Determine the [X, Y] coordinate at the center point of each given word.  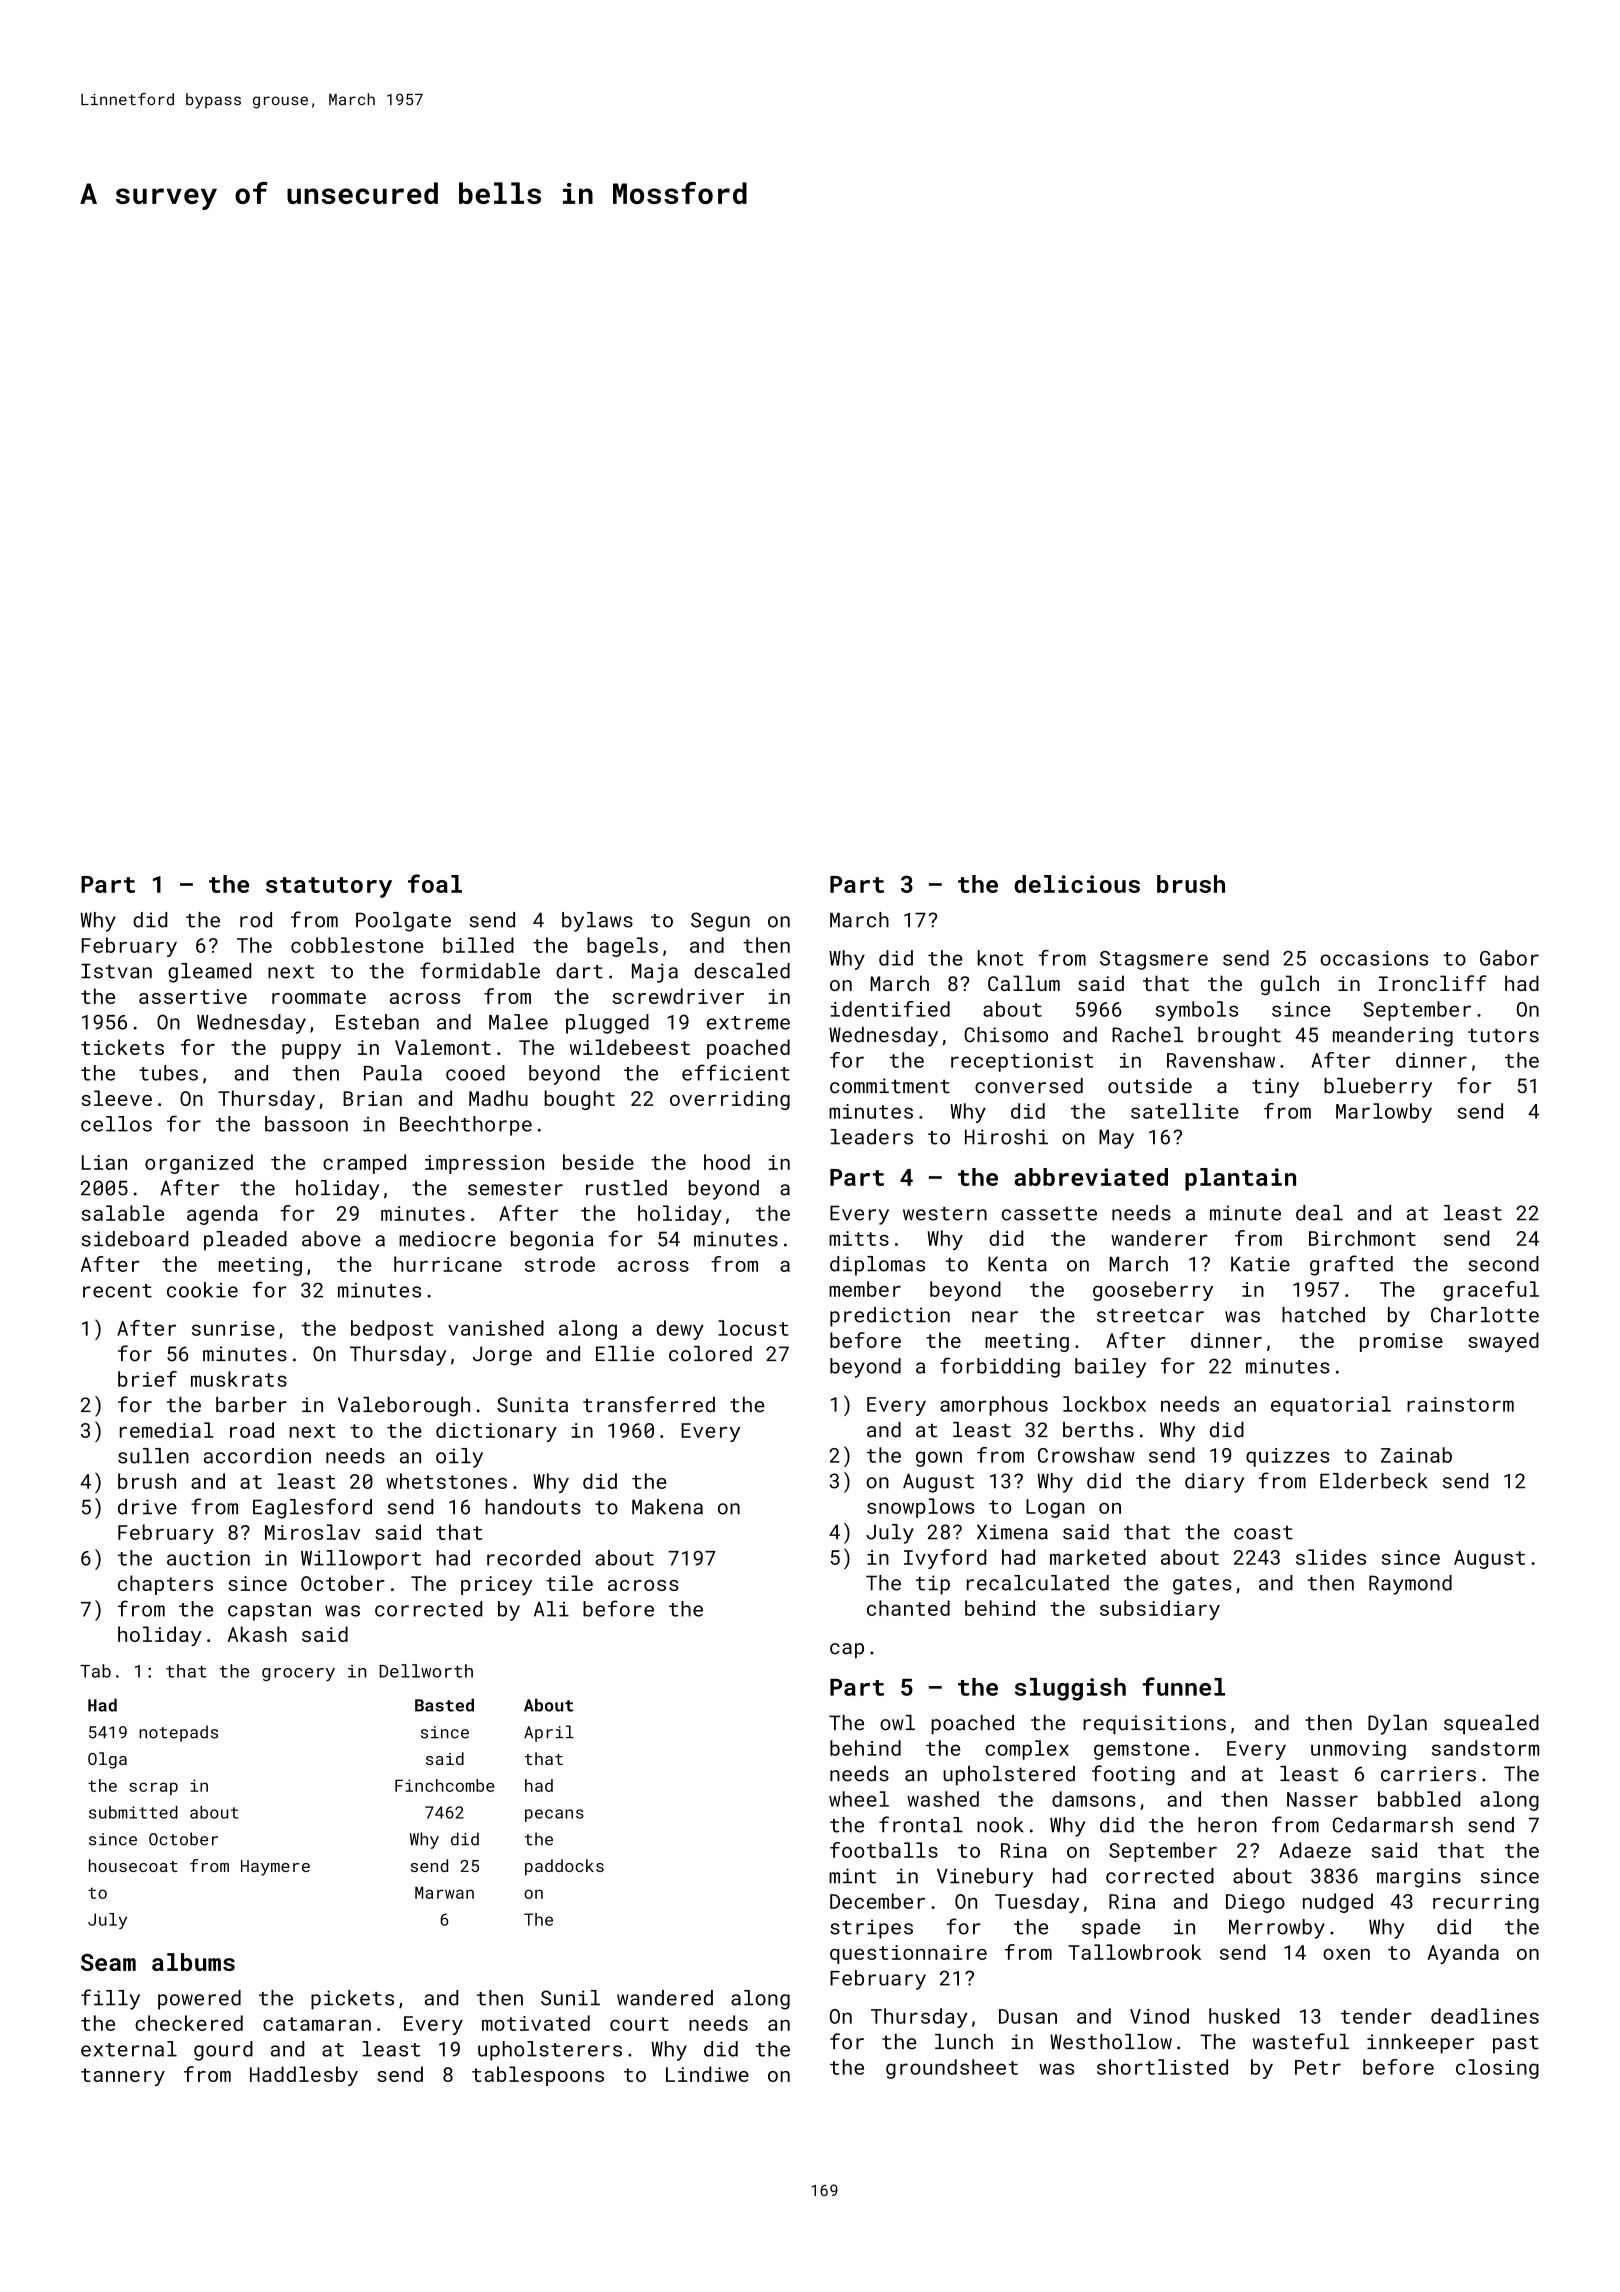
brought [1239, 1037]
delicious [1077, 884]
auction [208, 1558]
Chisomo [1006, 1035]
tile [569, 1583]
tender [1376, 2016]
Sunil [570, 1998]
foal [435, 883]
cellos [116, 1124]
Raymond [1410, 1585]
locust [753, 1328]
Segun [720, 922]
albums [193, 1962]
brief [147, 1379]
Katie [1260, 1264]
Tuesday [1037, 1903]
